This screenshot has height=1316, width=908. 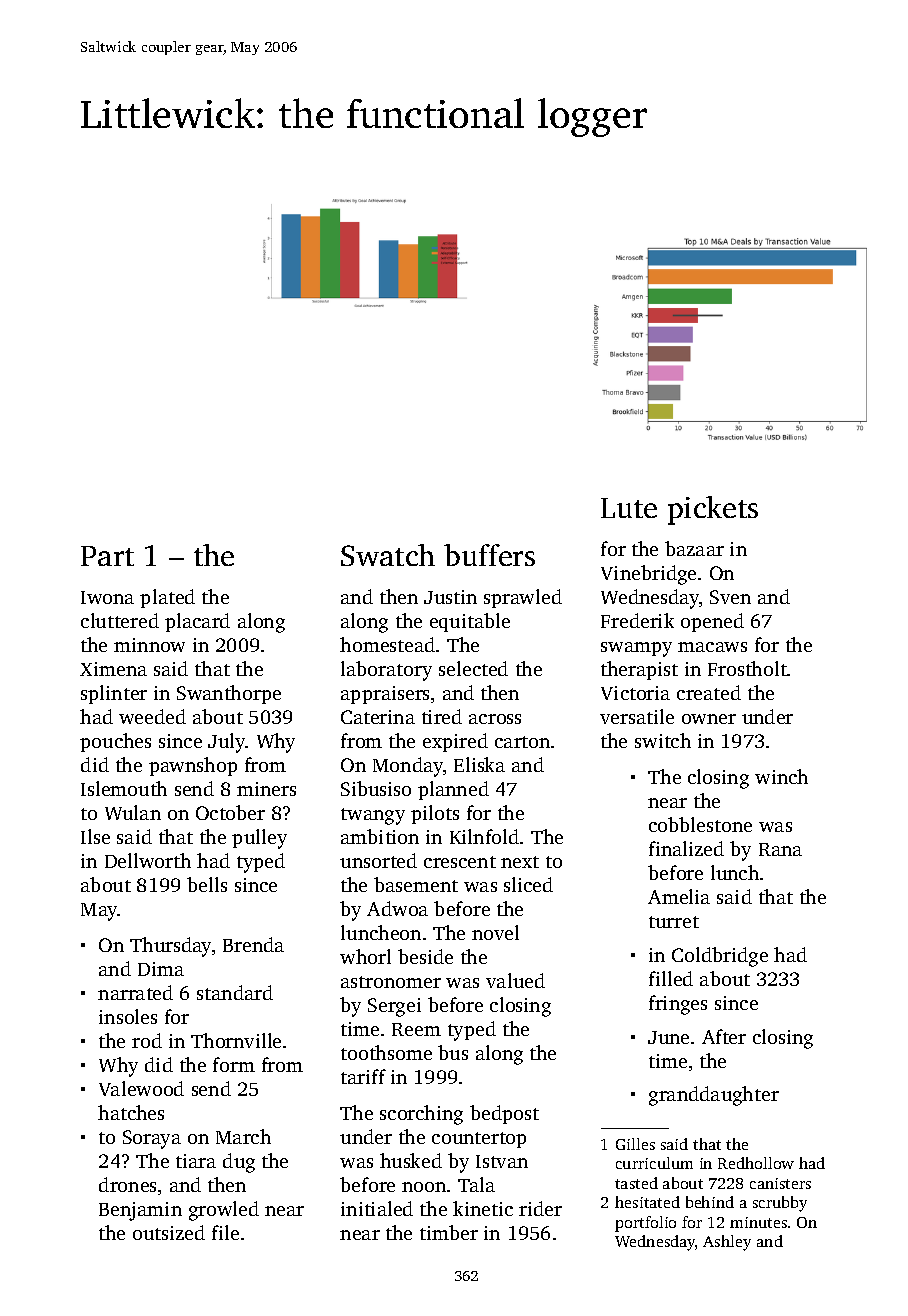 I want to click on Reem, so click(x=416, y=1029).
